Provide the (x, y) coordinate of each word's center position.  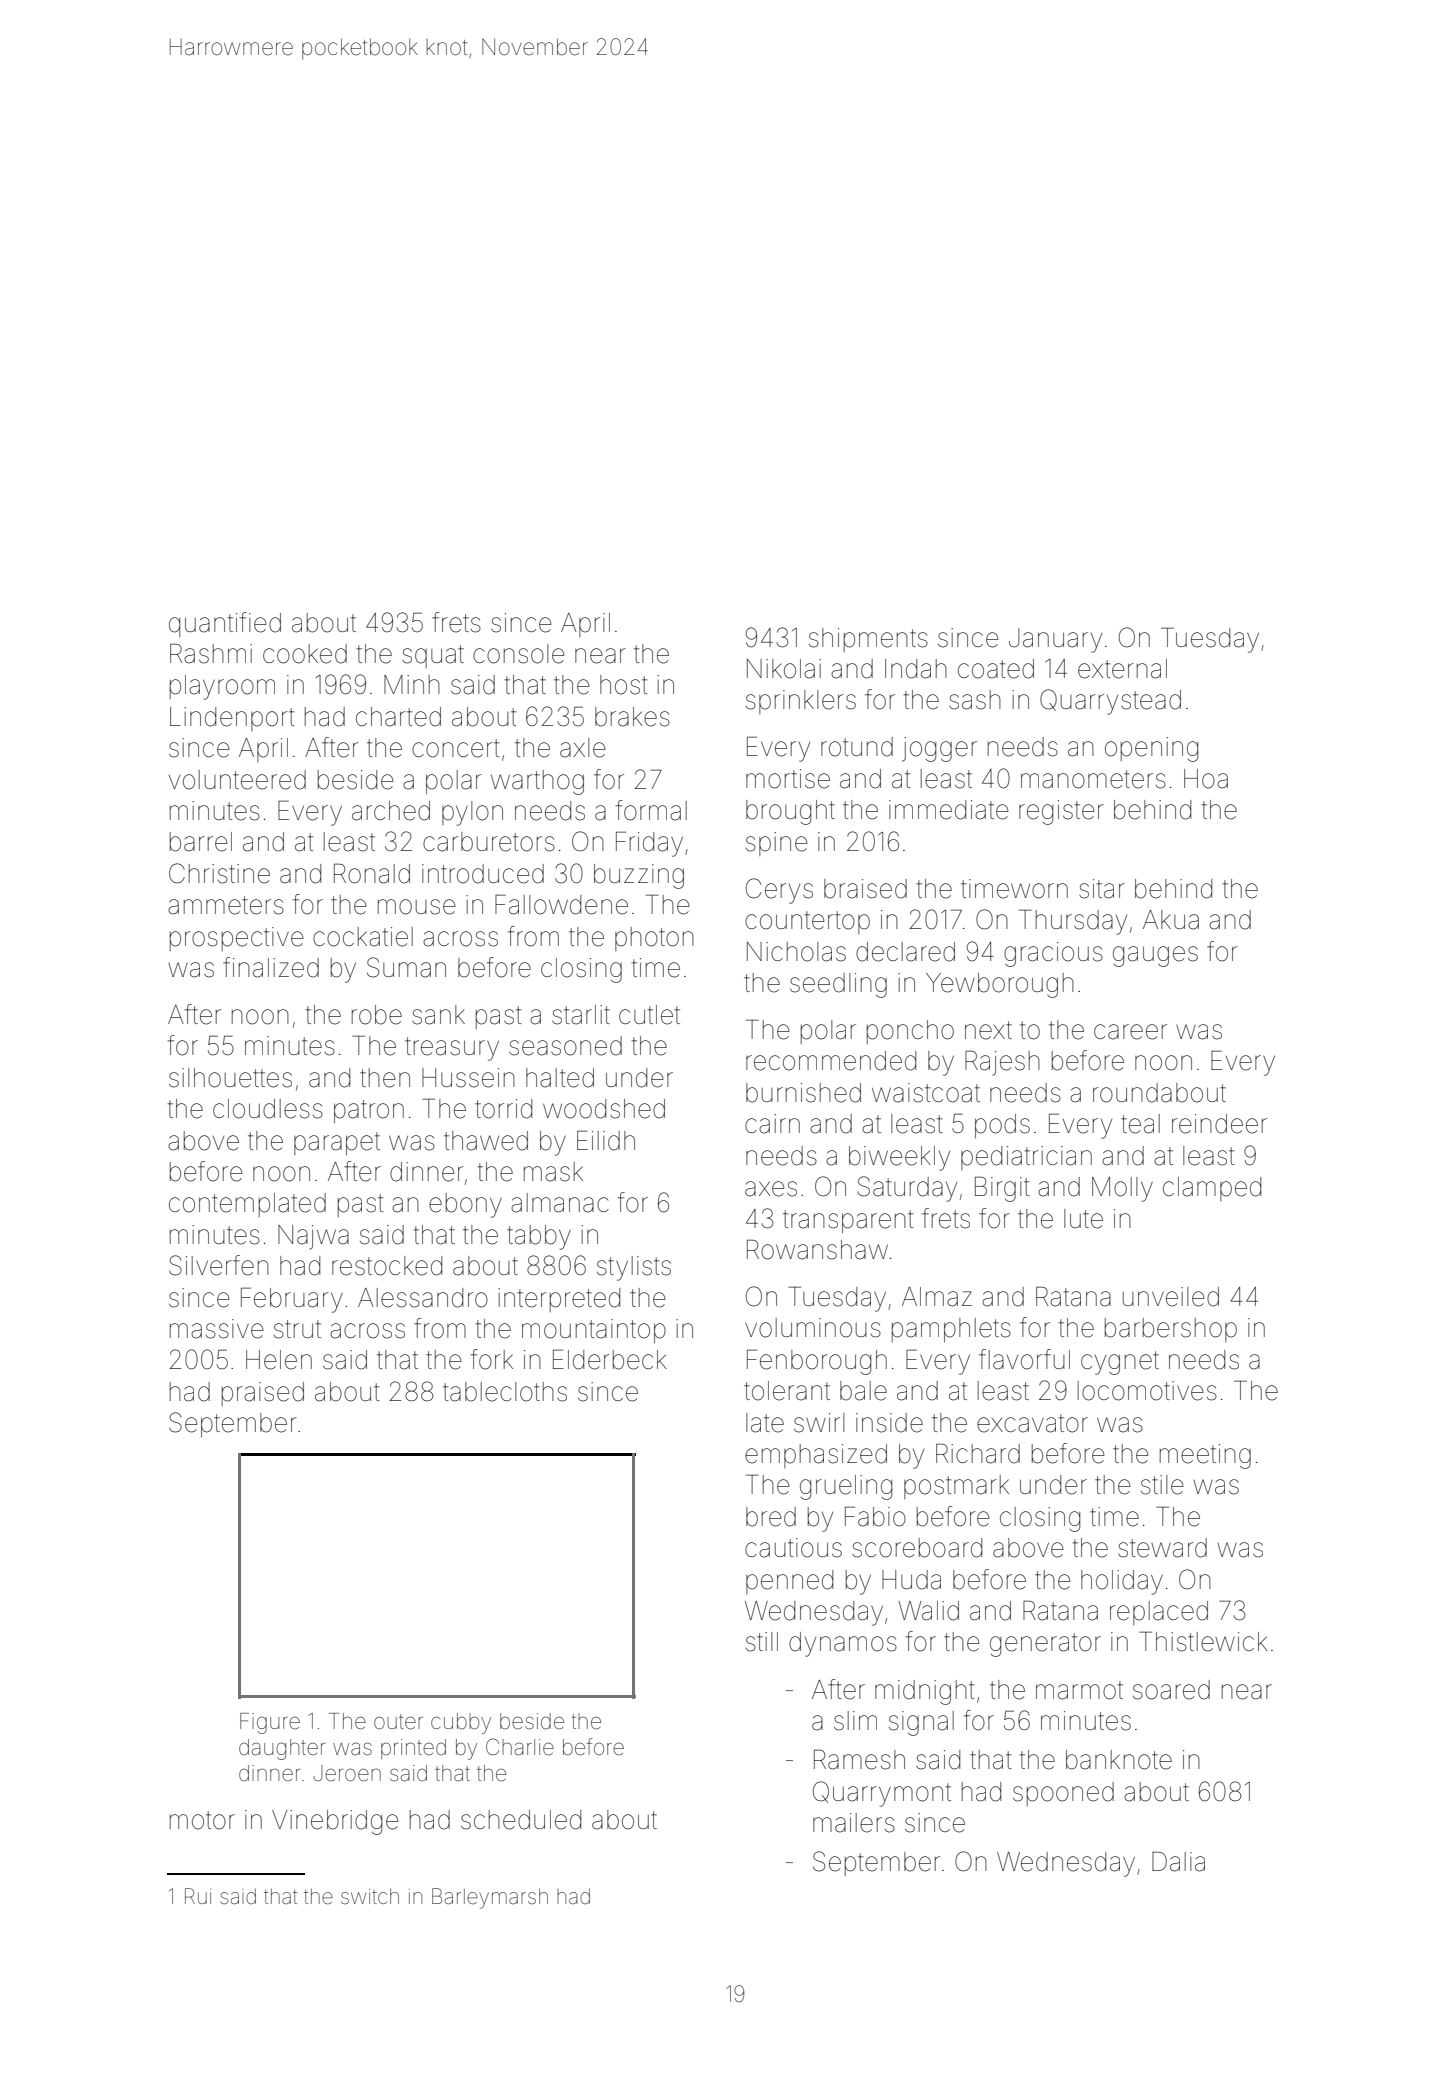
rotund (857, 747)
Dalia (1178, 1861)
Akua (1171, 920)
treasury (452, 1049)
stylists (634, 1268)
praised (263, 1394)
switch (370, 1896)
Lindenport (232, 719)
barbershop (1171, 1330)
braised (865, 889)
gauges (1155, 956)
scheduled (521, 1820)
